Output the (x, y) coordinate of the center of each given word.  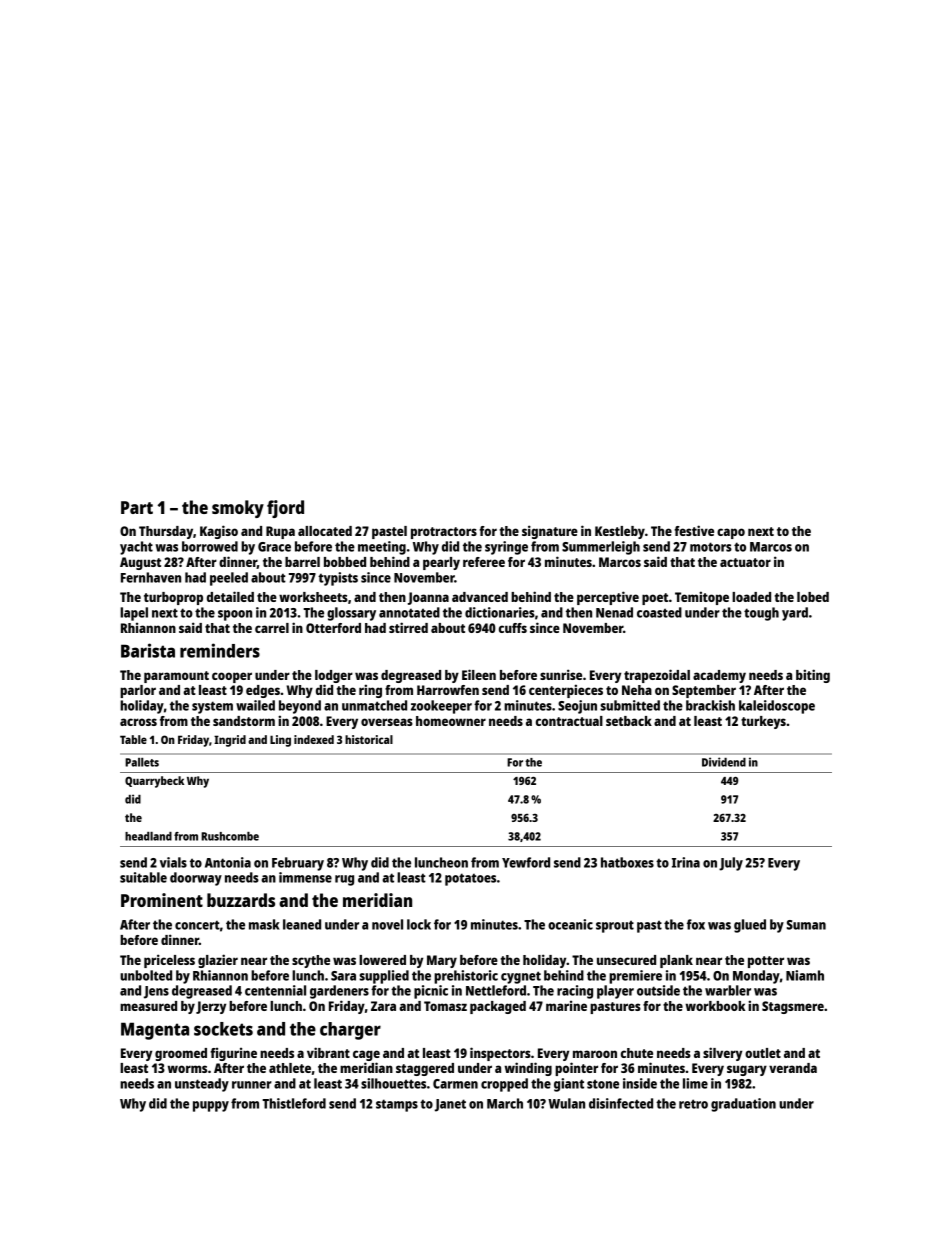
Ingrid (230, 741)
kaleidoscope (777, 707)
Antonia (228, 862)
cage (366, 1055)
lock (419, 924)
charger (350, 1031)
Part (137, 507)
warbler (728, 990)
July (731, 864)
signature (550, 532)
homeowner (451, 721)
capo (731, 533)
